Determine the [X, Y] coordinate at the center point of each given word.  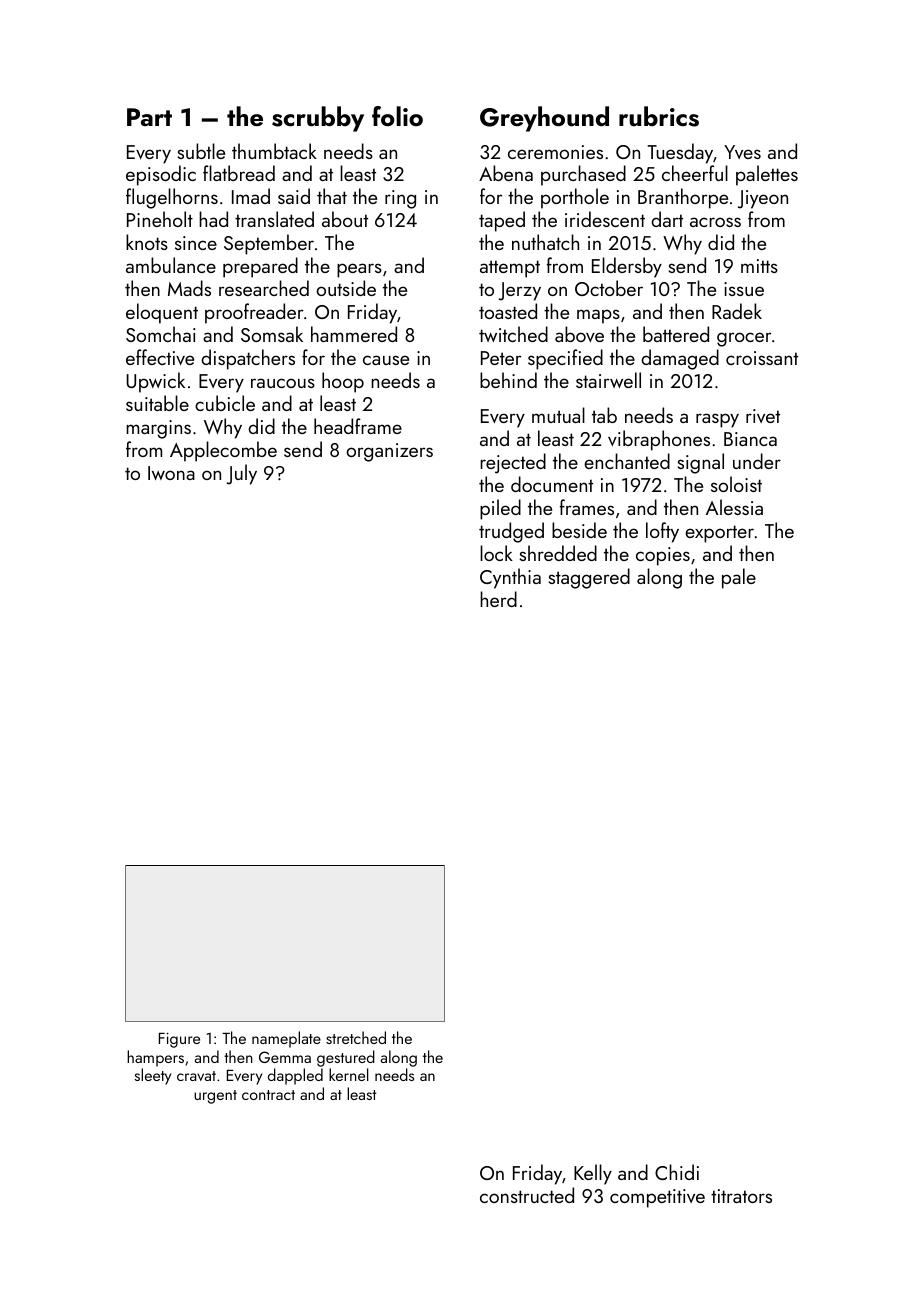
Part [149, 117]
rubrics [659, 116]
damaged [680, 359]
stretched [356, 1037]
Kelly [593, 1174]
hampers [155, 1058]
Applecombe [223, 451]
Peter [501, 358]
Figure [179, 1040]
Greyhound [544, 119]
